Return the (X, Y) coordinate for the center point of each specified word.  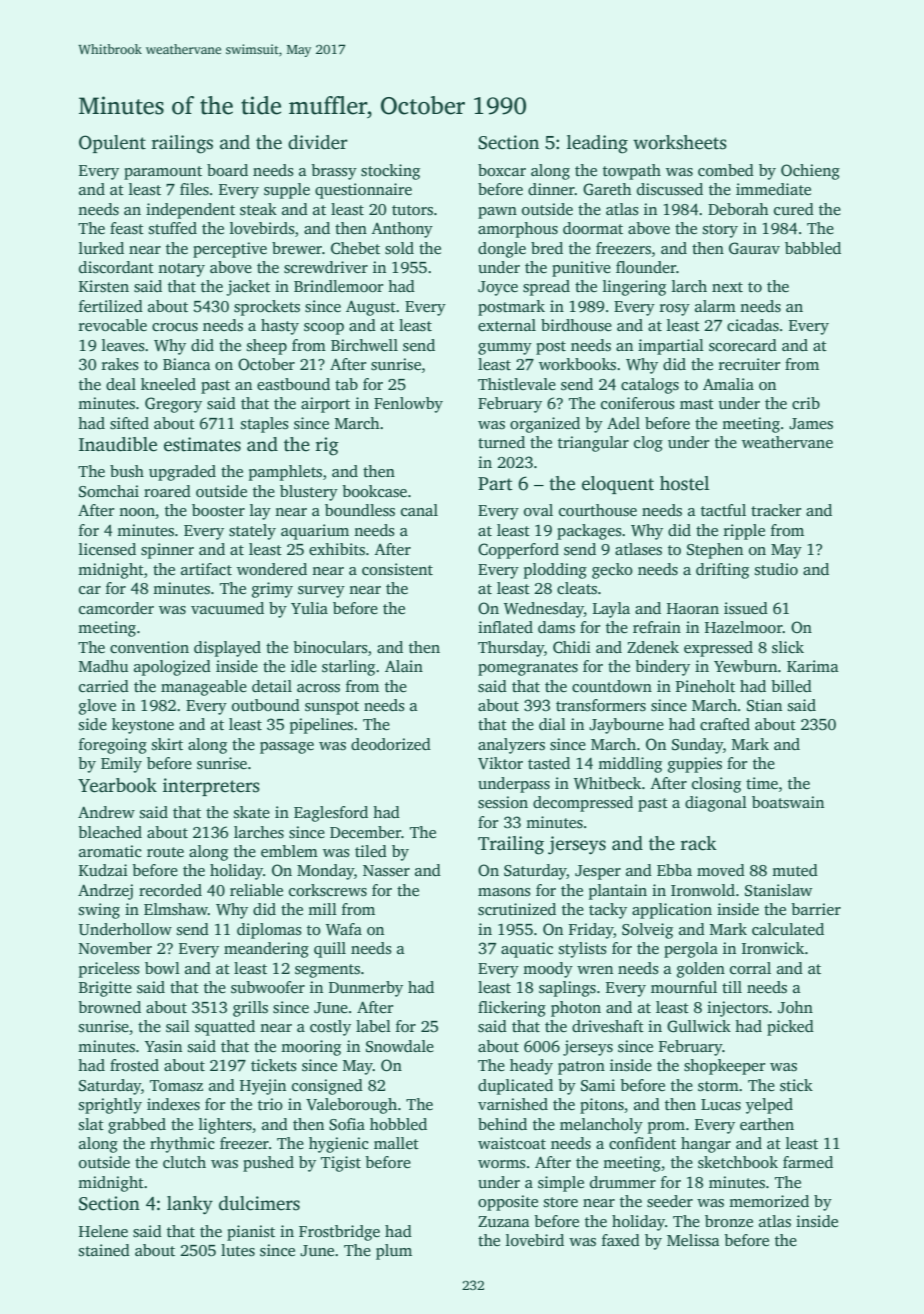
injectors (737, 1009)
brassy (334, 172)
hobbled (398, 1124)
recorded (170, 890)
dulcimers (259, 1203)
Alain (404, 666)
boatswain (788, 802)
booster (218, 510)
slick (788, 647)
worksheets (680, 142)
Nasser (386, 871)
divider (318, 142)
